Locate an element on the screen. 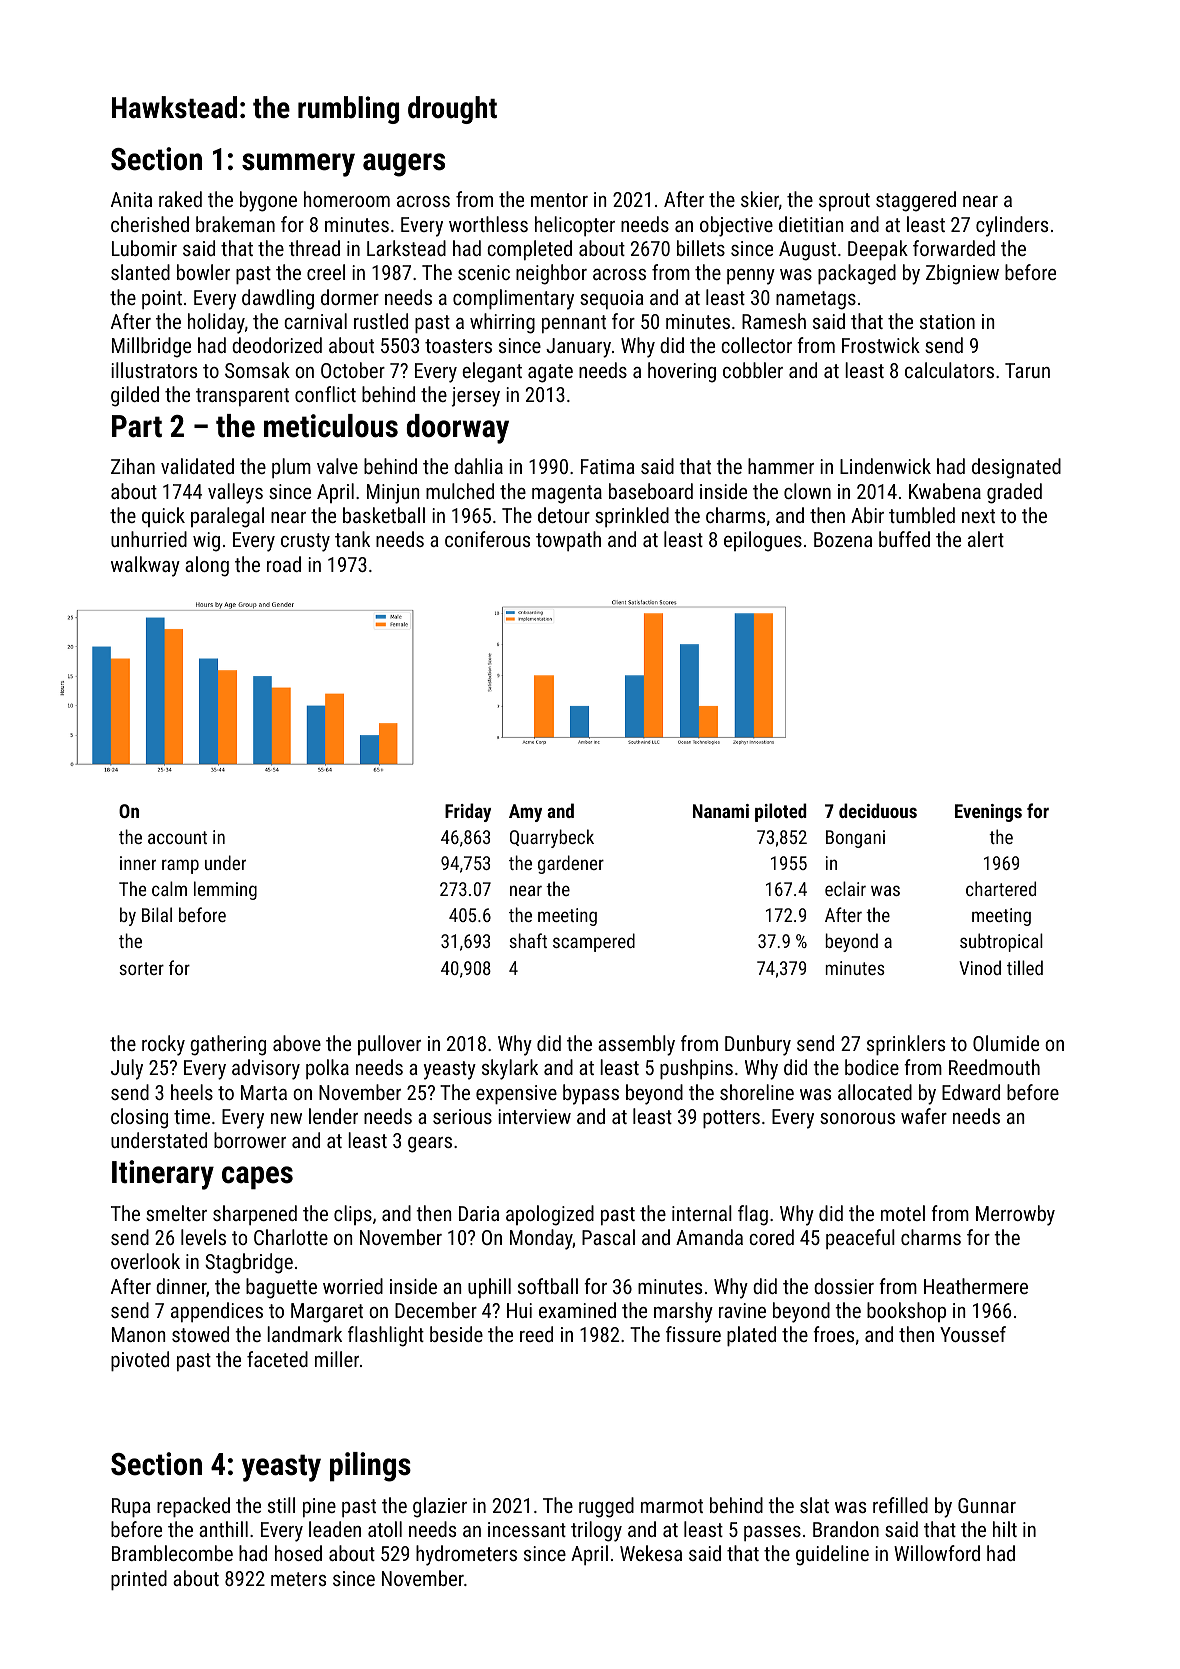  account is located at coordinates (177, 837).
